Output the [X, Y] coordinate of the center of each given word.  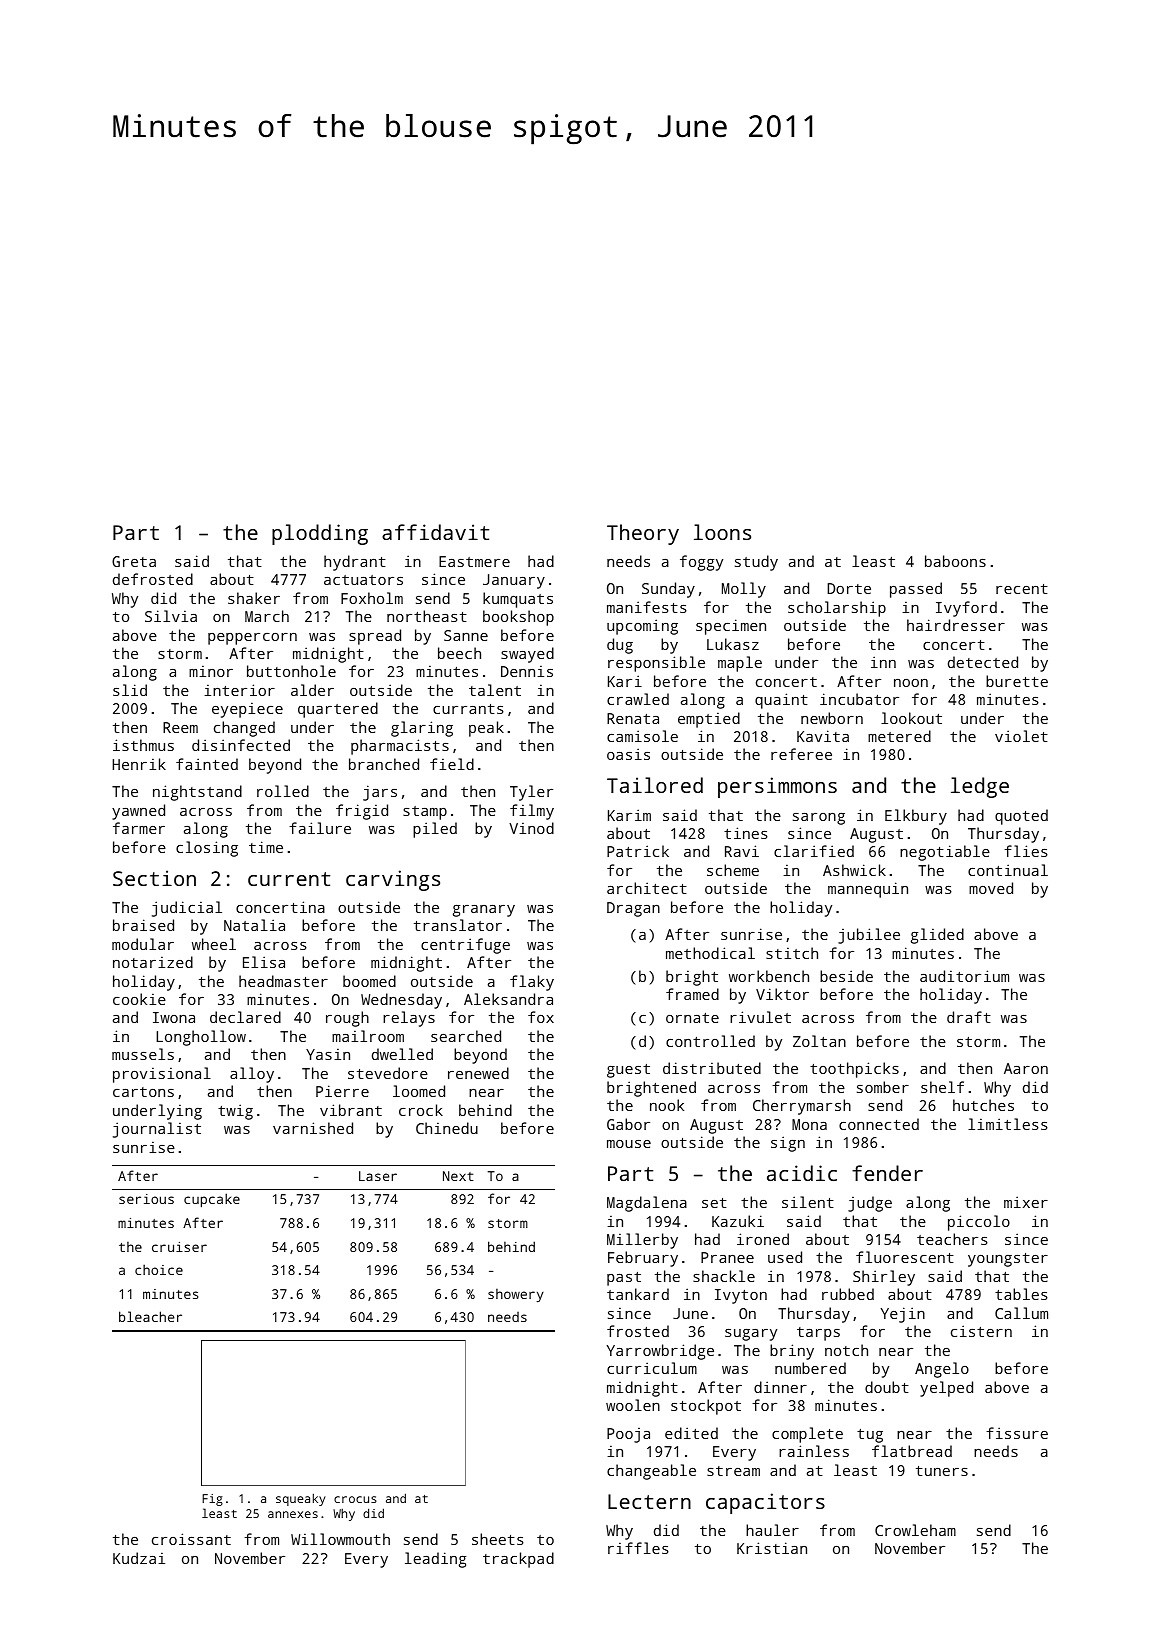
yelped [946, 1389]
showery [516, 1295]
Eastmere [474, 561]
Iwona [174, 1017]
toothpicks [854, 1070]
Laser [378, 1176]
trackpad [518, 1560]
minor [211, 671]
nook [667, 1105]
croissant [191, 1539]
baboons [955, 561]
